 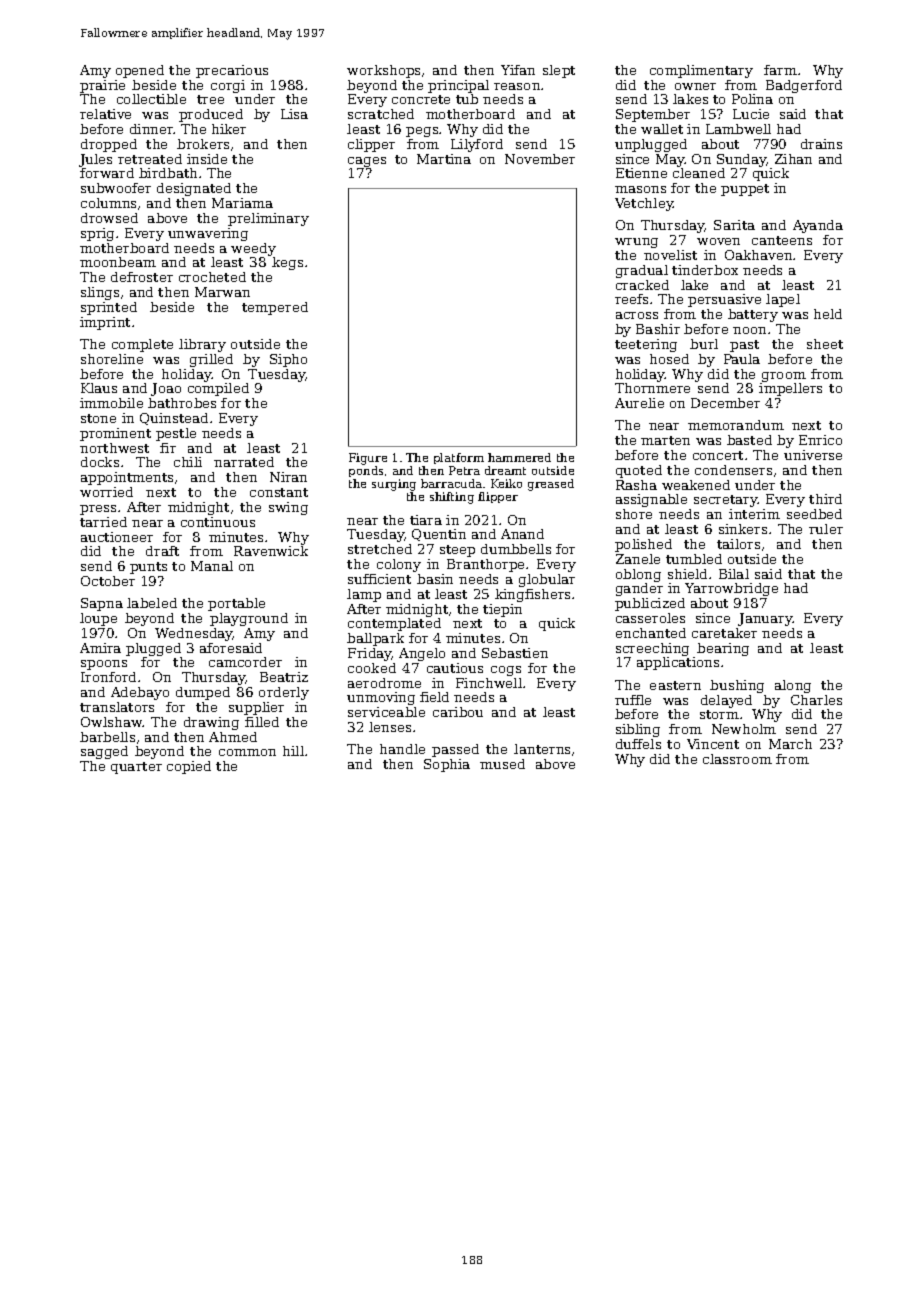 What do you see at coordinates (737, 759) in the document?
I see `classroom` at bounding box center [737, 759].
